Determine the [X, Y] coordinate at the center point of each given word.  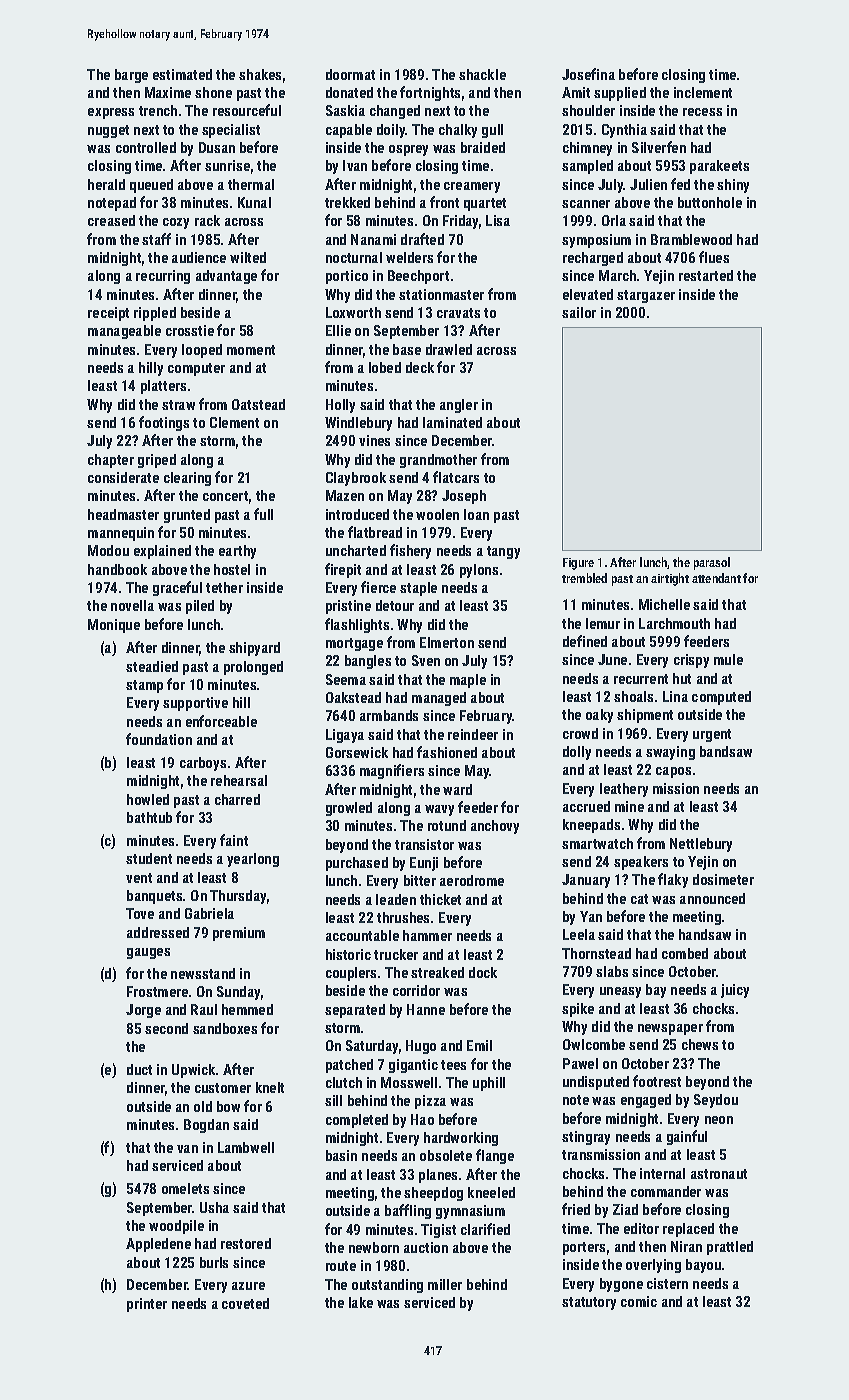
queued [151, 186]
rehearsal [239, 780]
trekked [347, 202]
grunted [187, 516]
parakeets [719, 167]
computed [721, 698]
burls [214, 1262]
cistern [667, 1283]
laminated [452, 422]
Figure [578, 564]
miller [445, 1284]
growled [349, 809]
